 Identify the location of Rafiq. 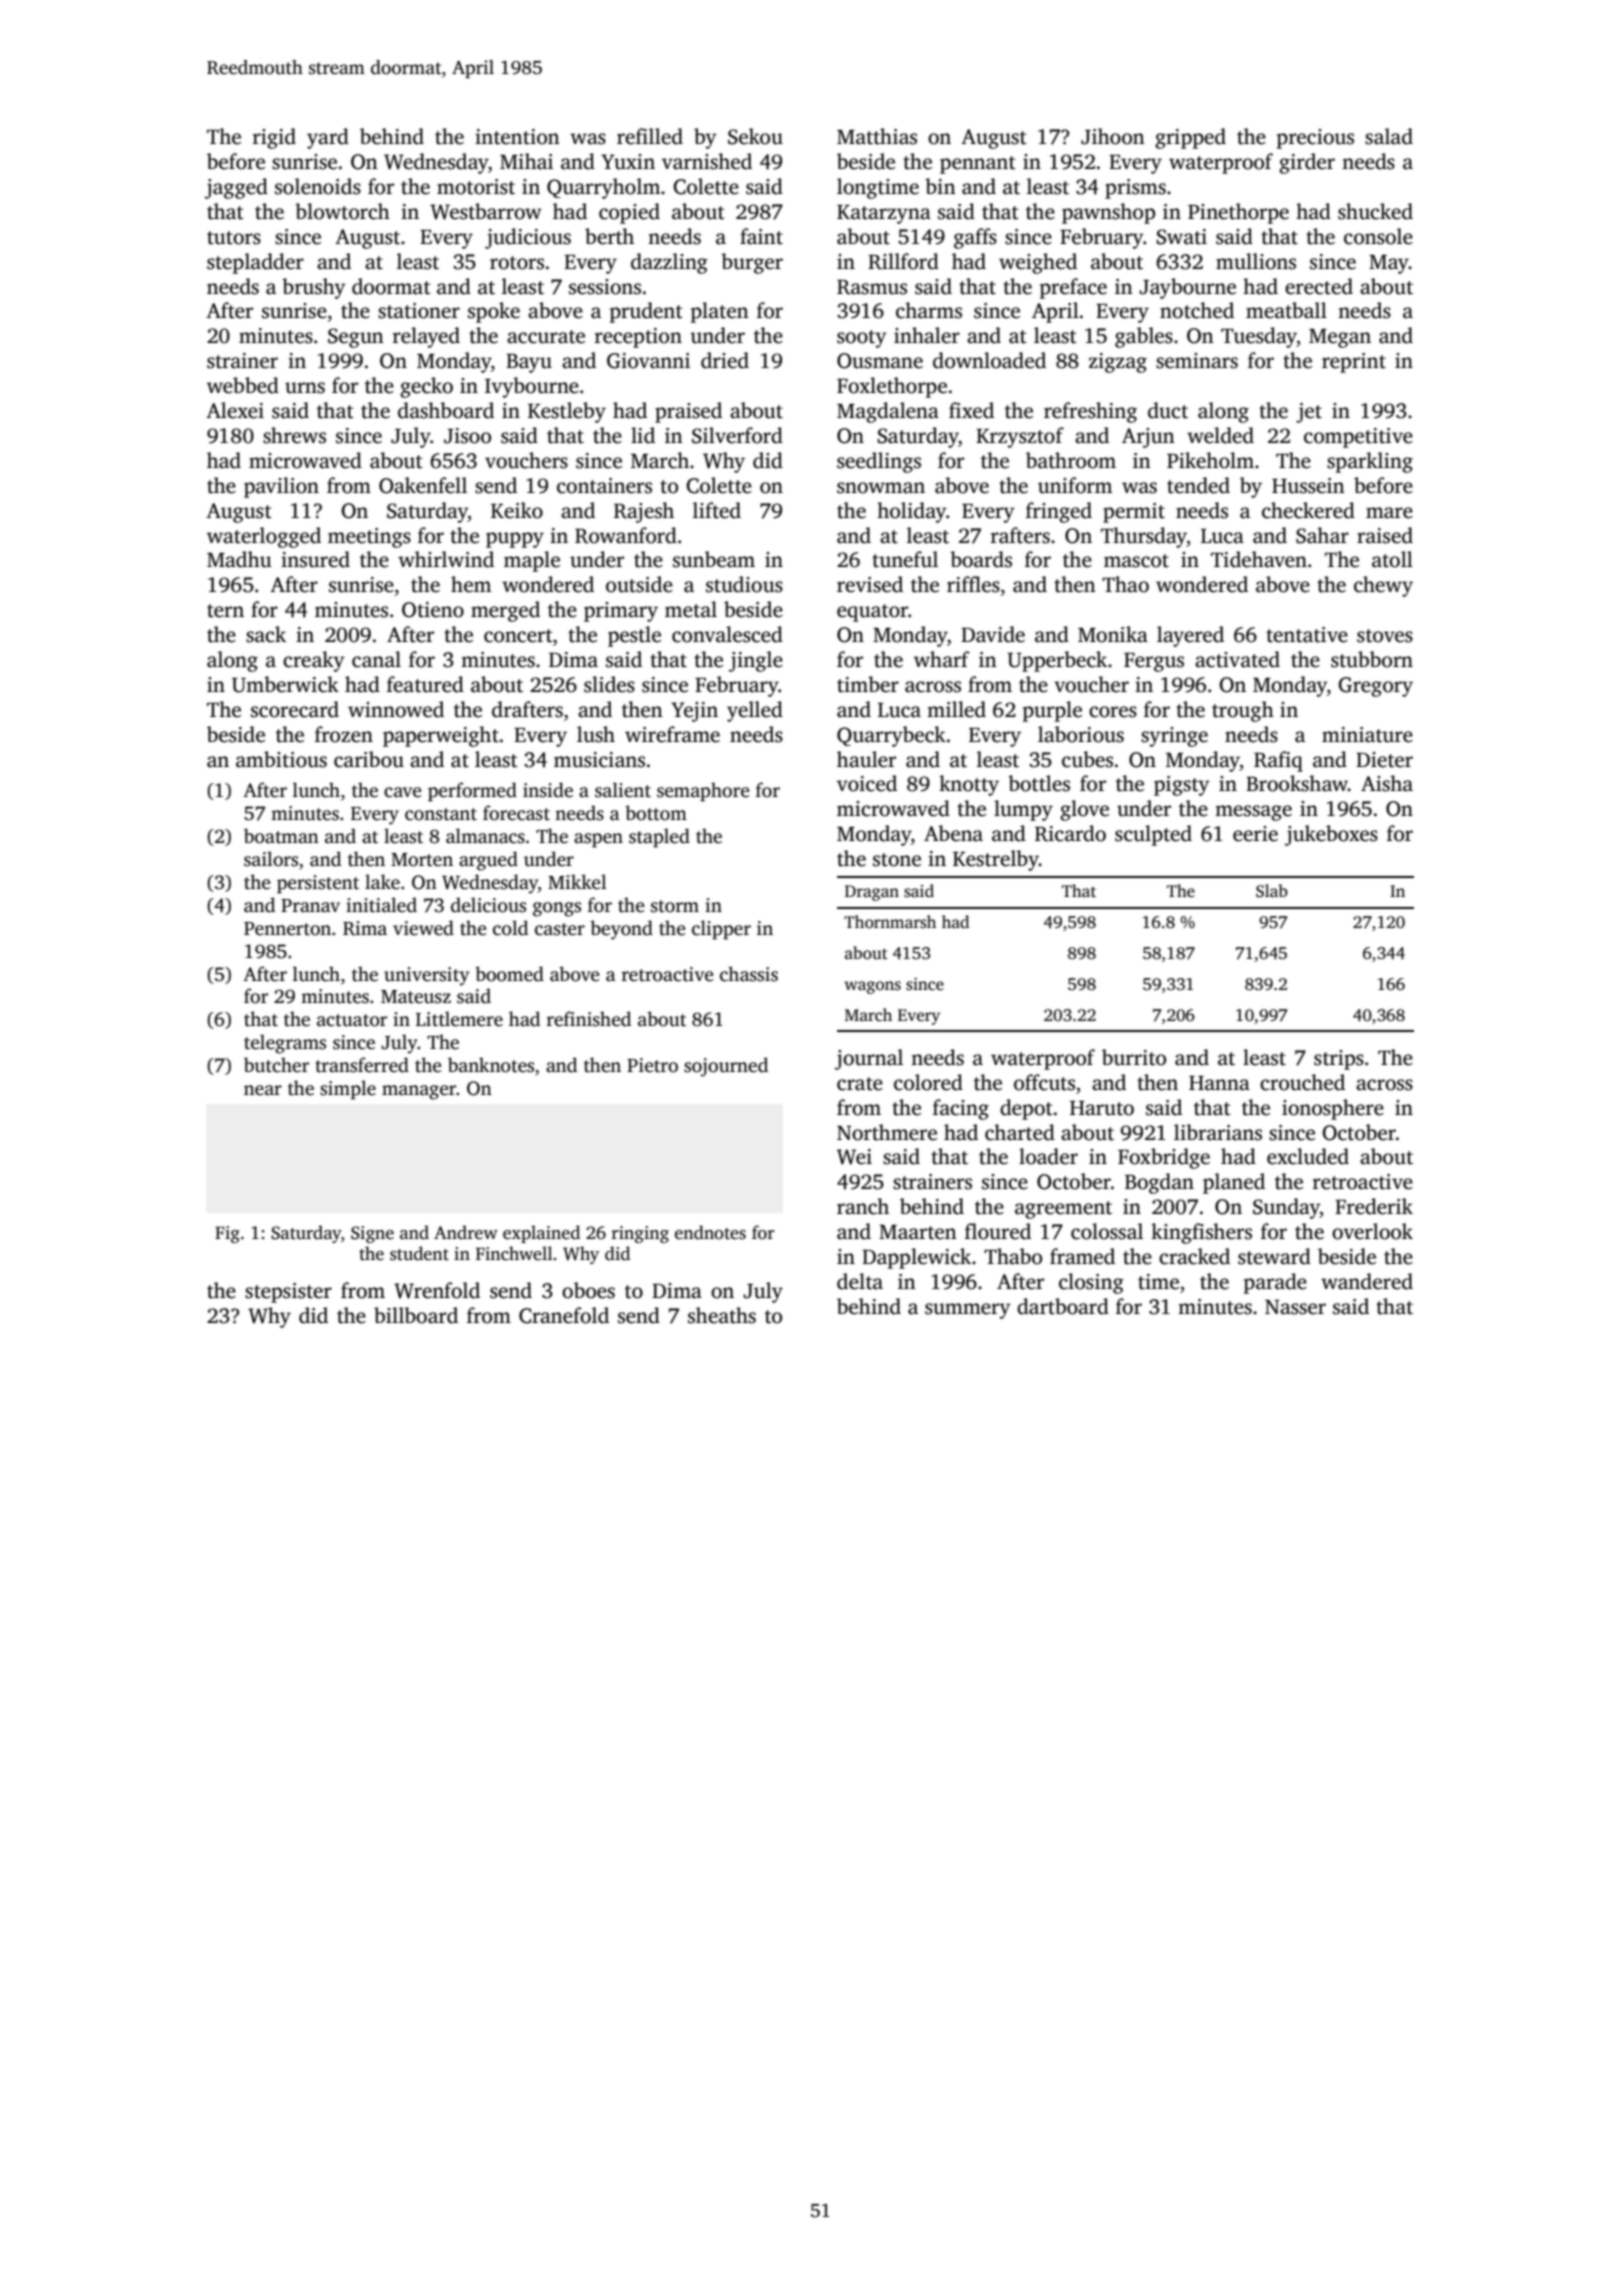
(1278, 761).
